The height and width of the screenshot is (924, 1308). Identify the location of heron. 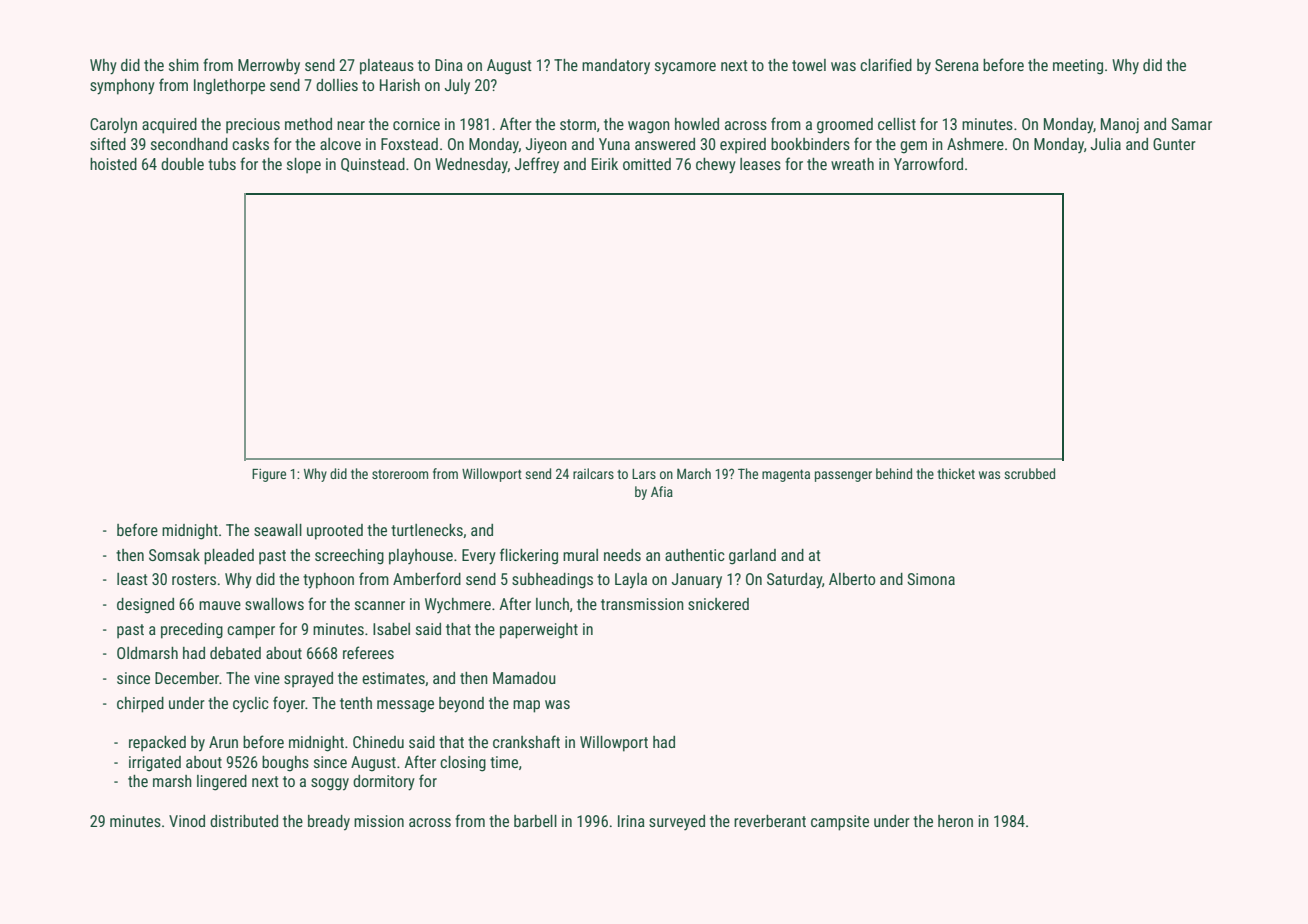
(955, 821).
